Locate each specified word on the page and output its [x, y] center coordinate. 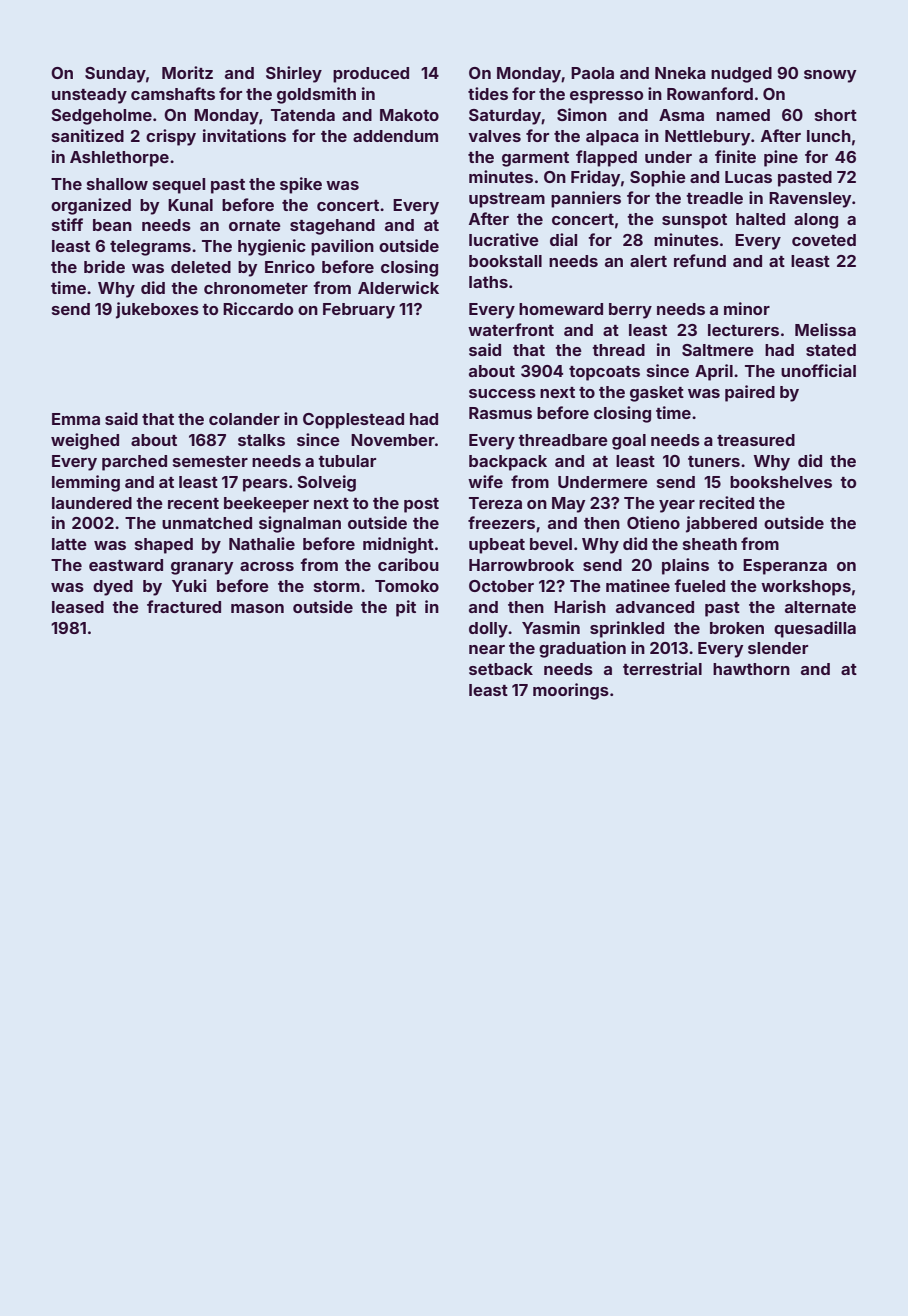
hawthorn [751, 669]
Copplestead [353, 421]
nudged [741, 75]
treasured [756, 440]
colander [244, 419]
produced [371, 75]
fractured [184, 606]
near [487, 649]
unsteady [89, 96]
